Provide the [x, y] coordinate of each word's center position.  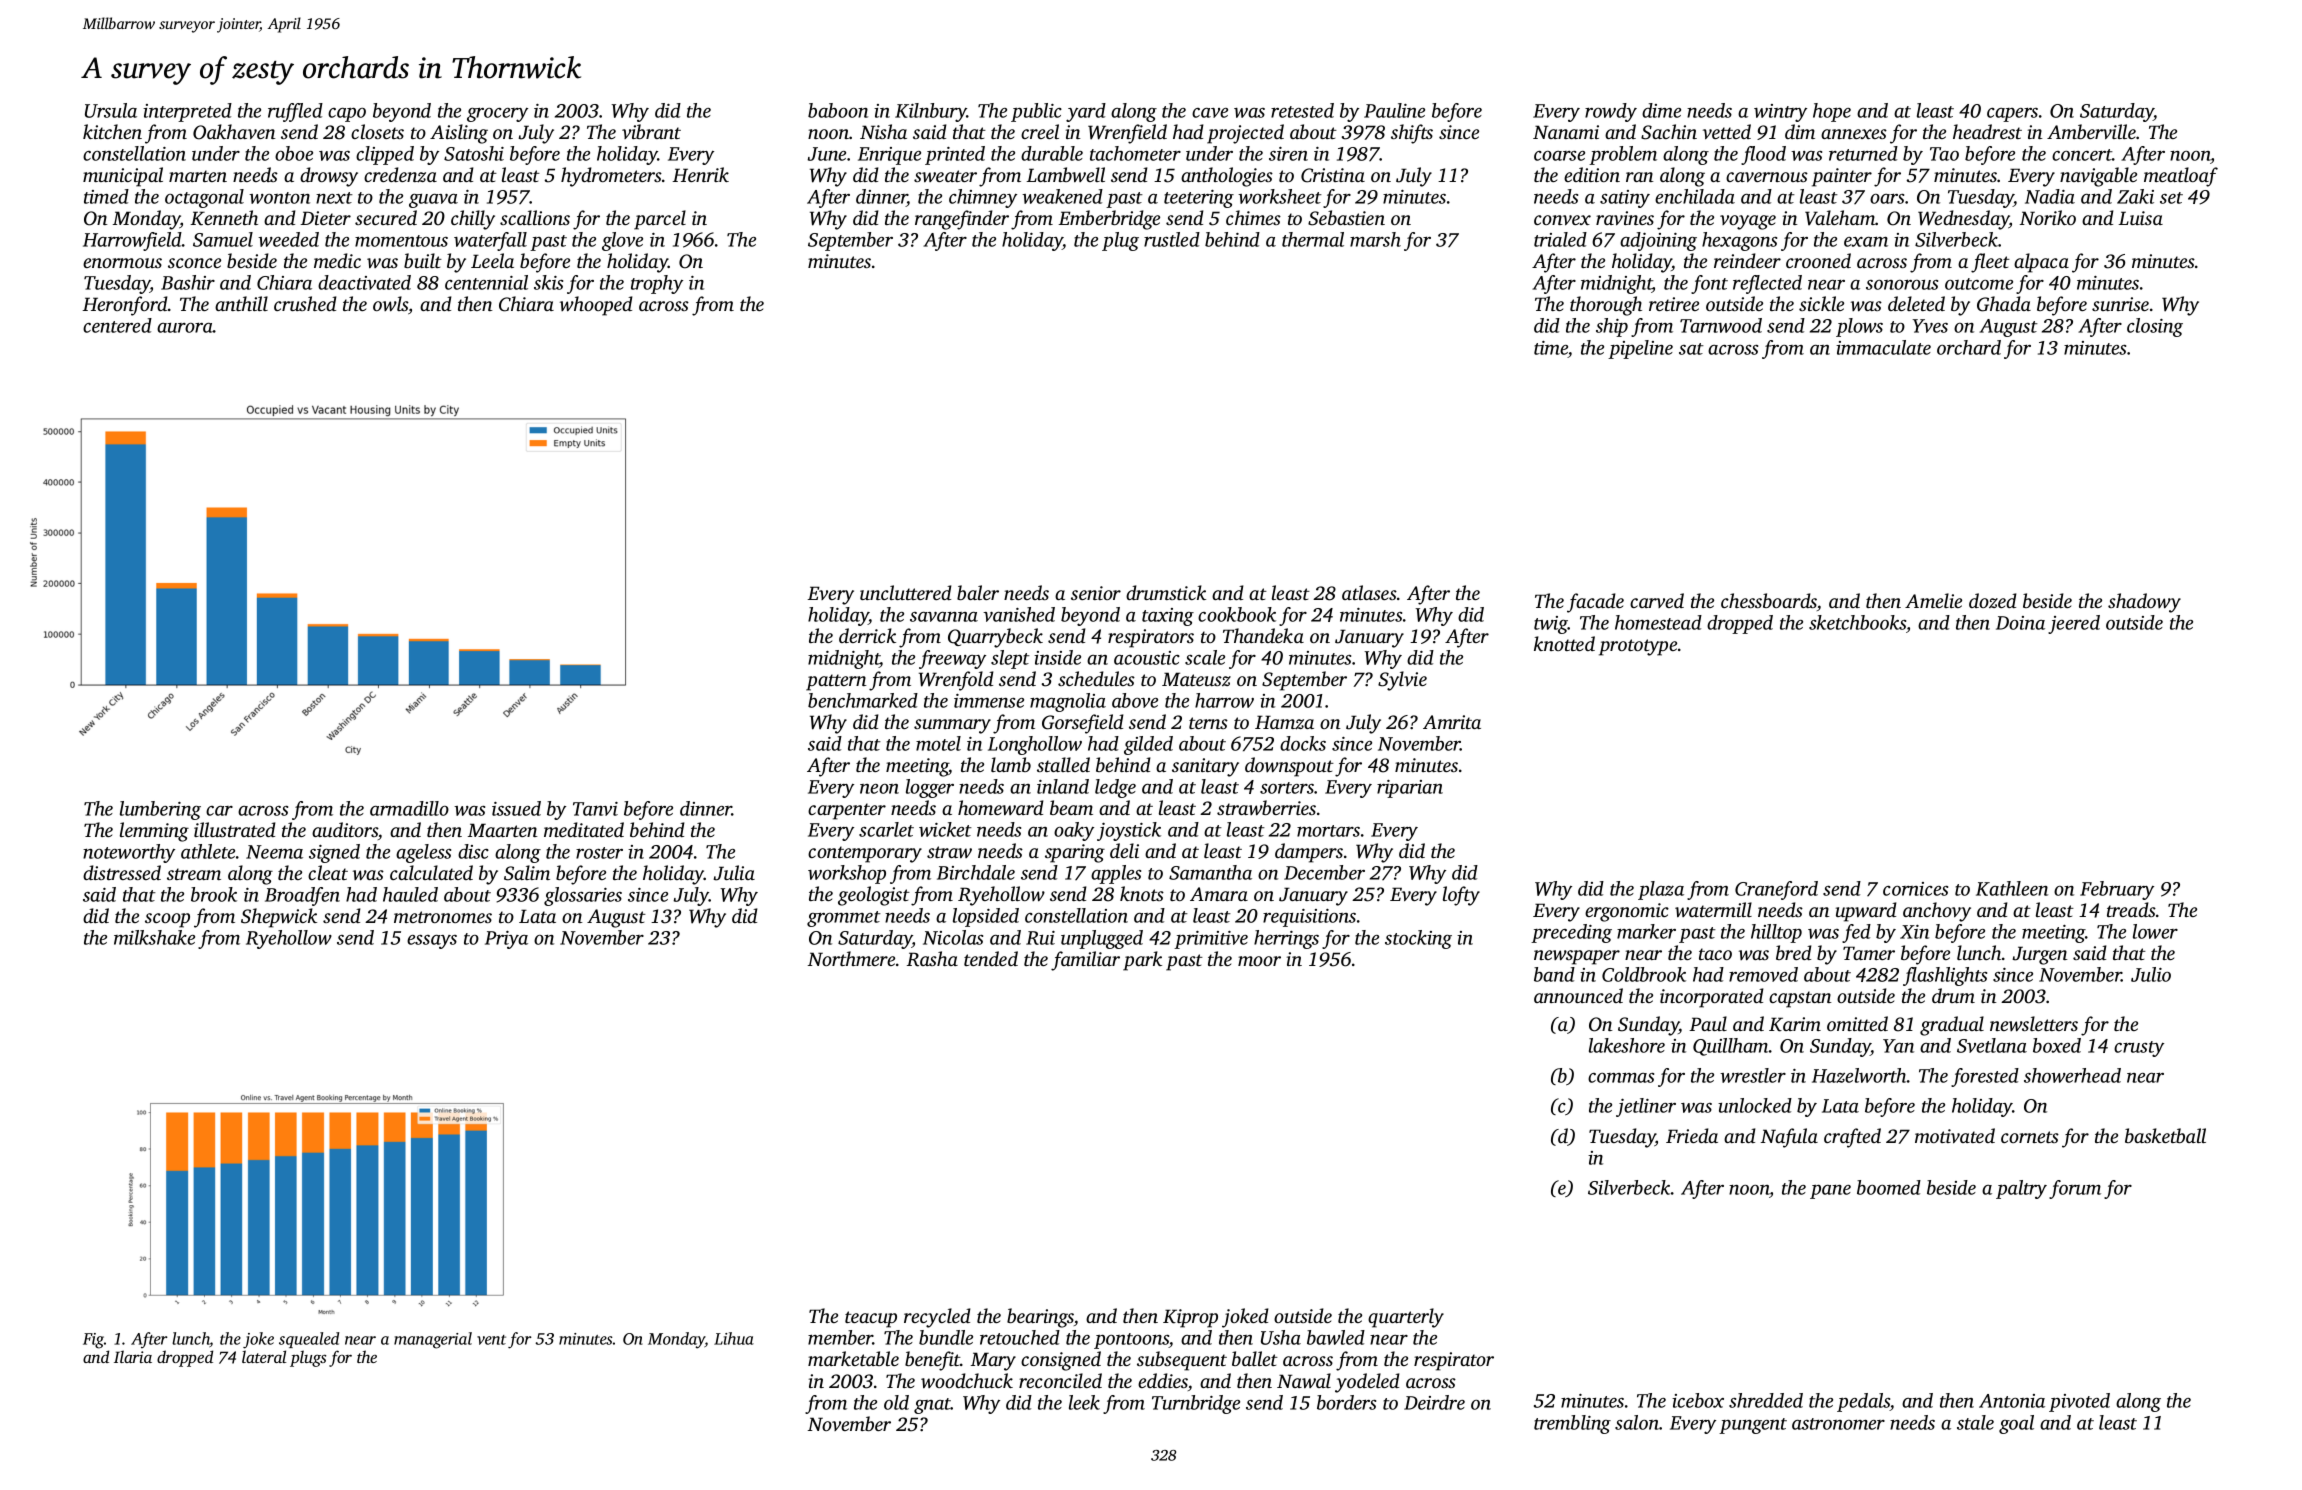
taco [1715, 954]
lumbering [160, 810]
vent [491, 1340]
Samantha [1210, 872]
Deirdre [1434, 1402]
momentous [401, 241]
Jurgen [2040, 955]
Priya [506, 940]
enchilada [1695, 196]
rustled [1172, 239]
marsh [1375, 239]
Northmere [851, 958]
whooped [596, 306]
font [1709, 284]
